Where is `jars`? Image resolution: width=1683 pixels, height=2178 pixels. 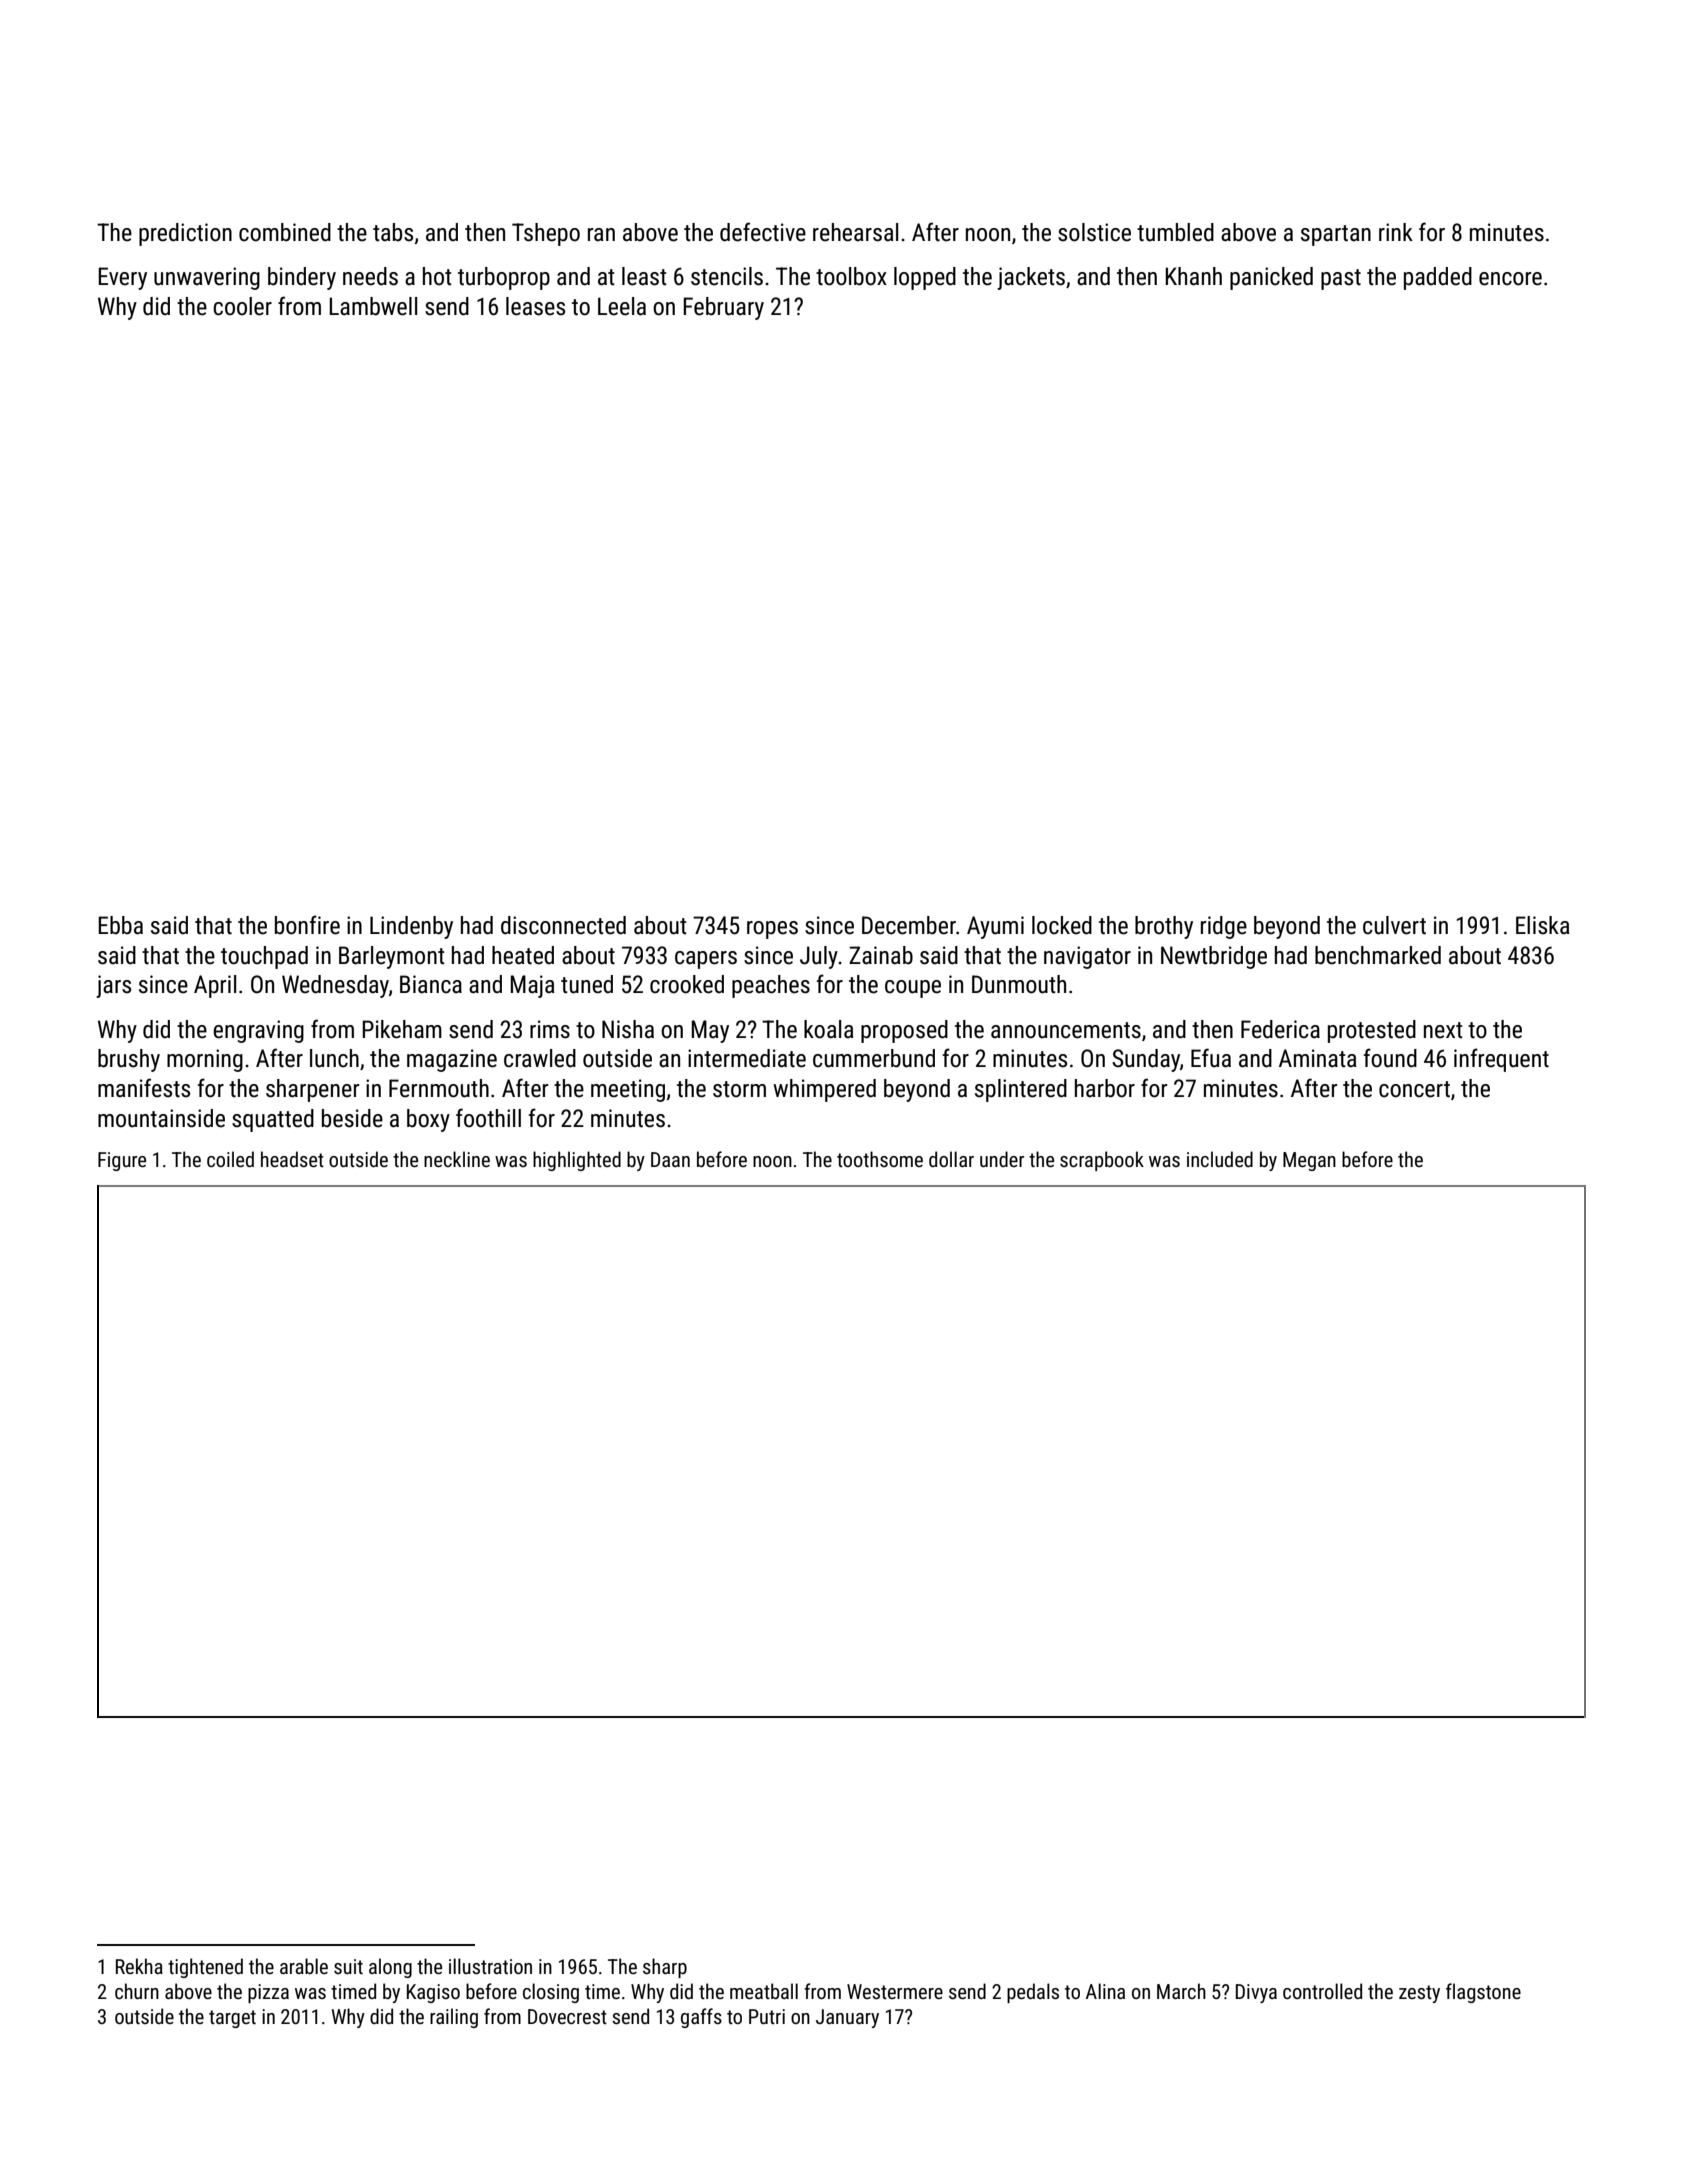 jars is located at coordinates (113, 986).
